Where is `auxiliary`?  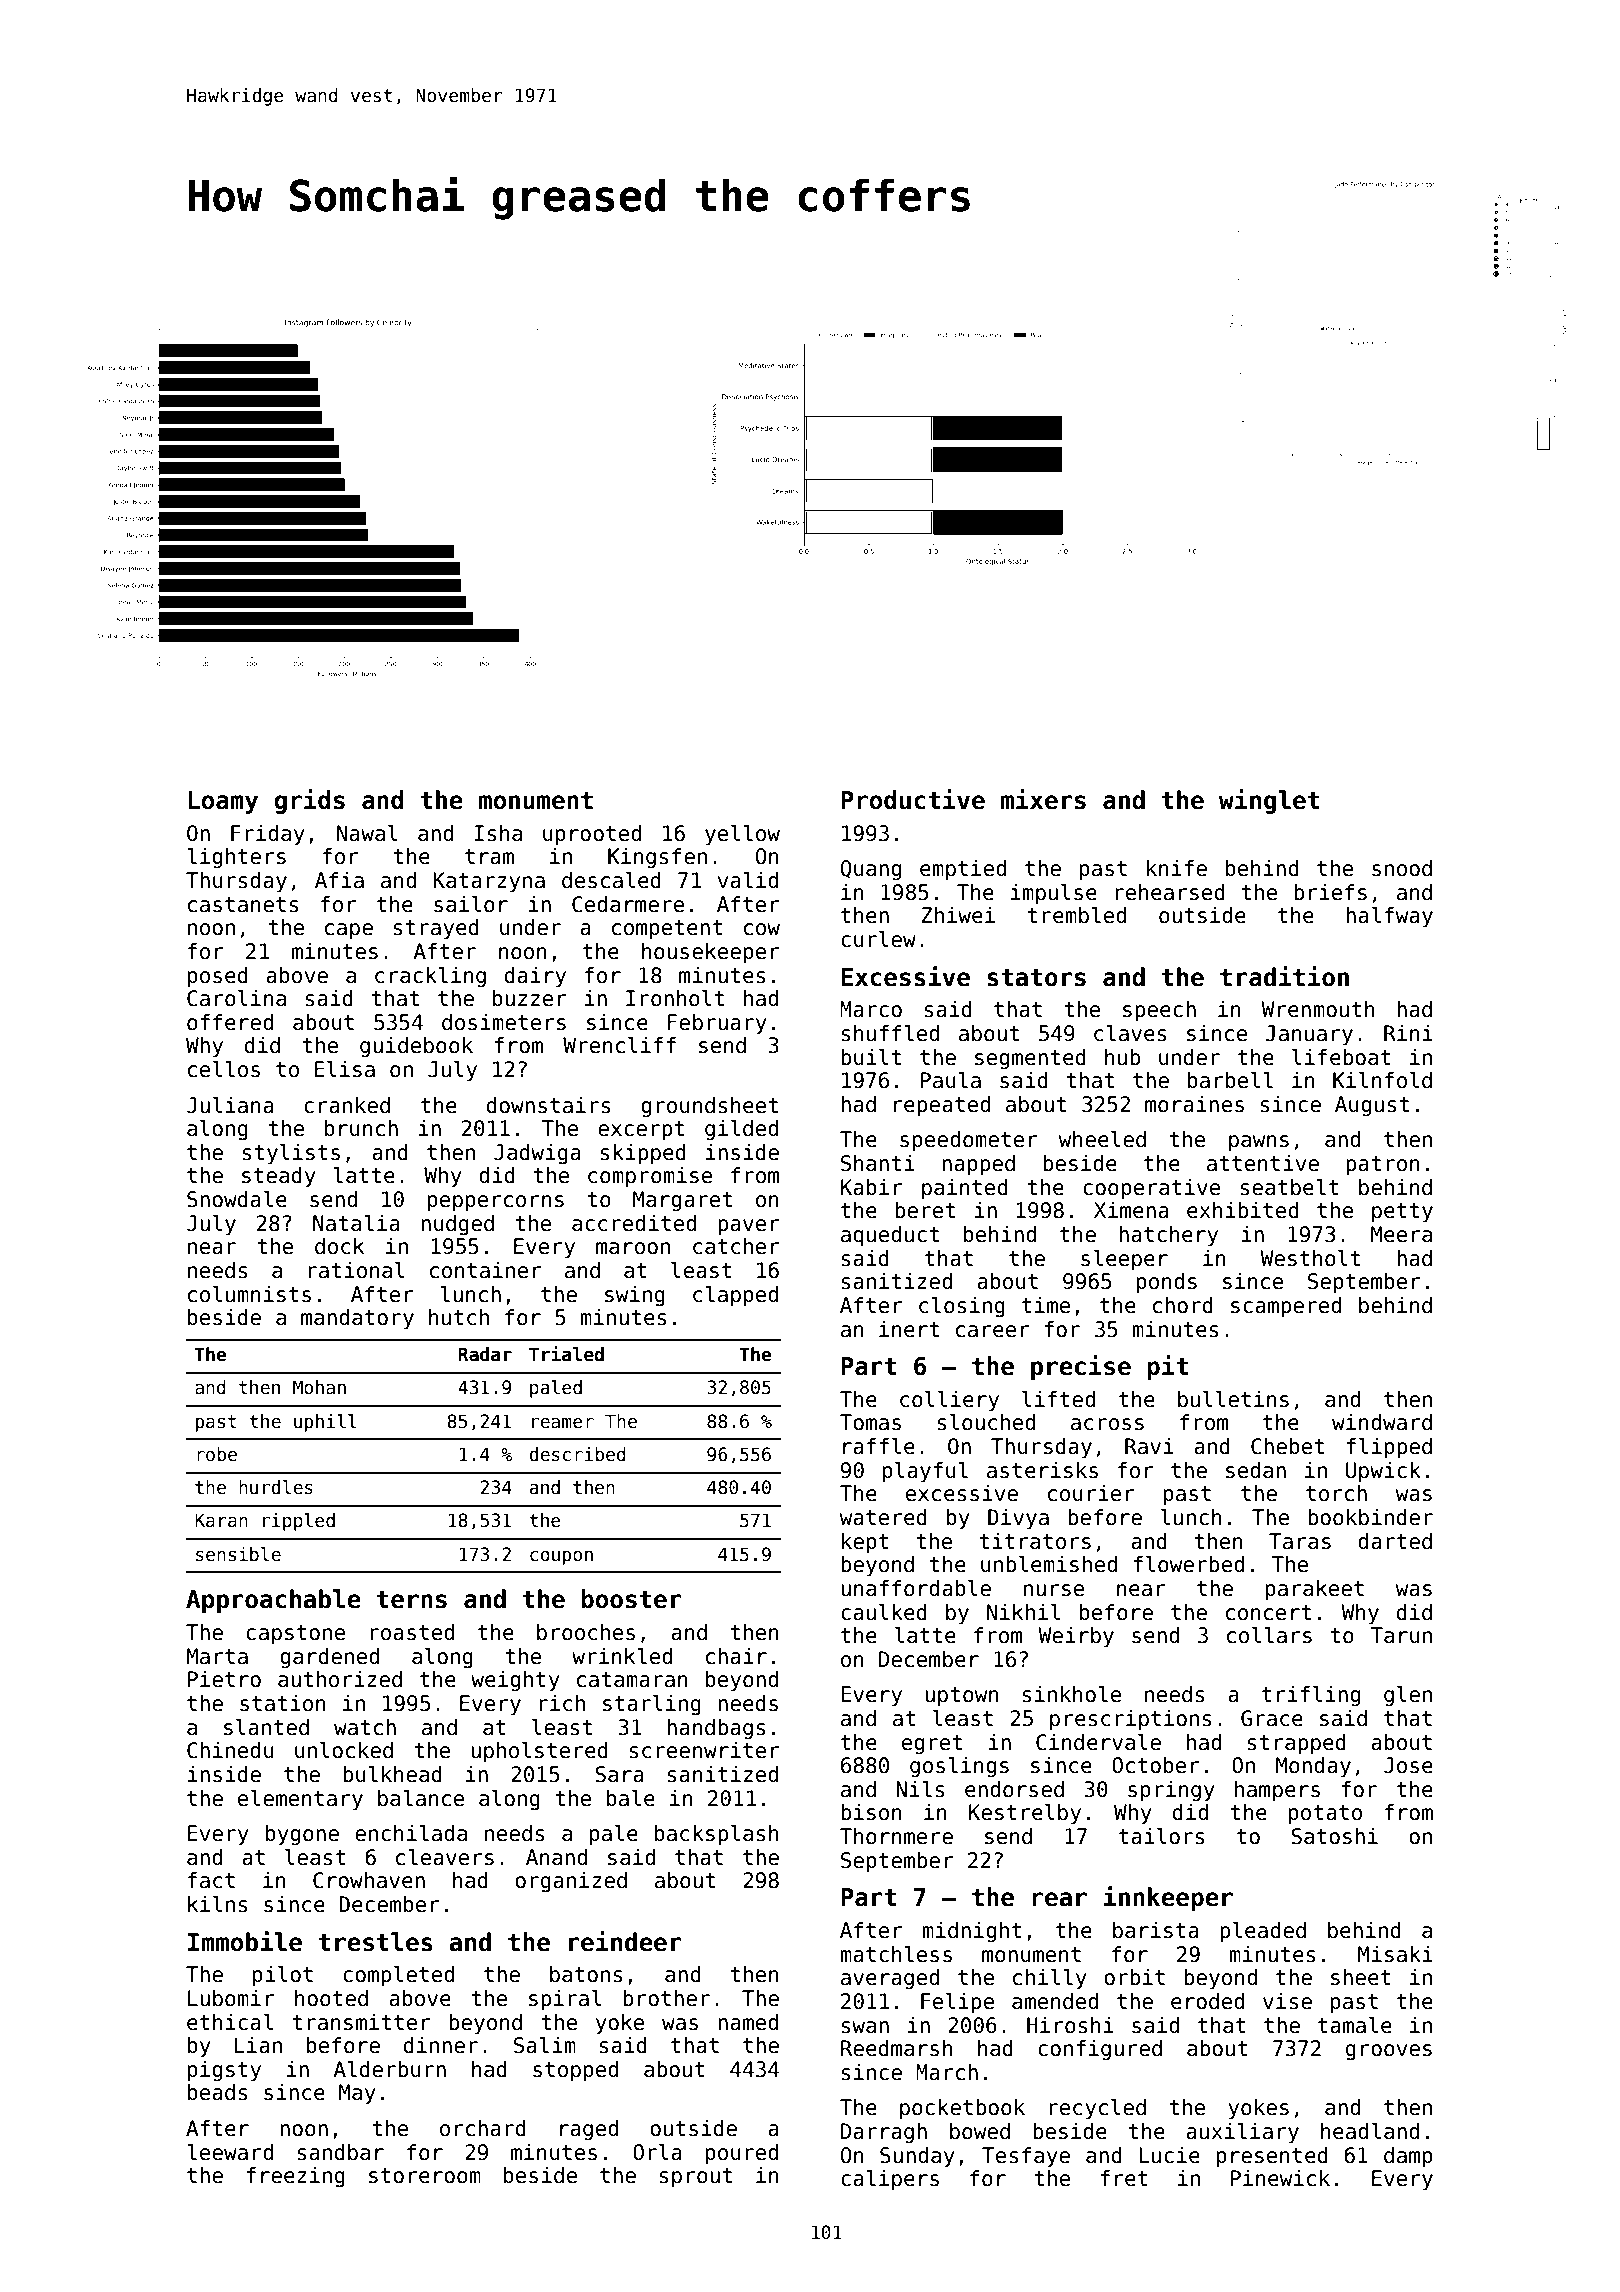
auxiliary is located at coordinates (1242, 2133).
